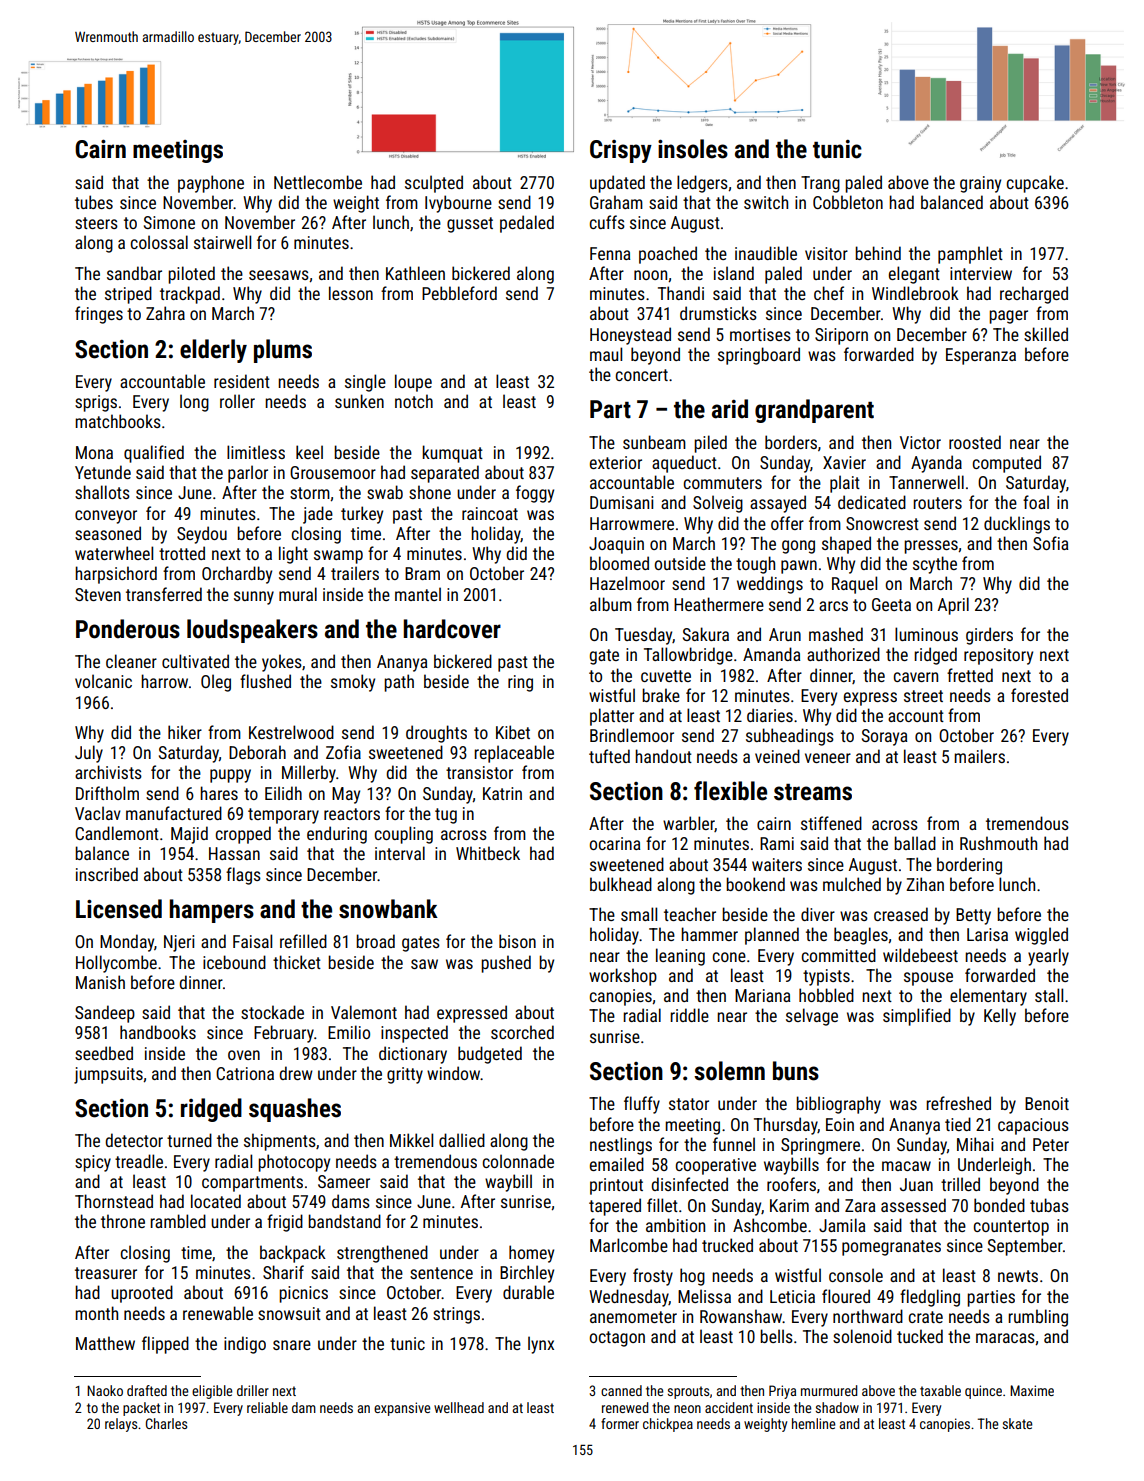 This screenshot has height=1481, width=1144. What do you see at coordinates (915, 293) in the screenshot?
I see `Windlebrook` at bounding box center [915, 293].
